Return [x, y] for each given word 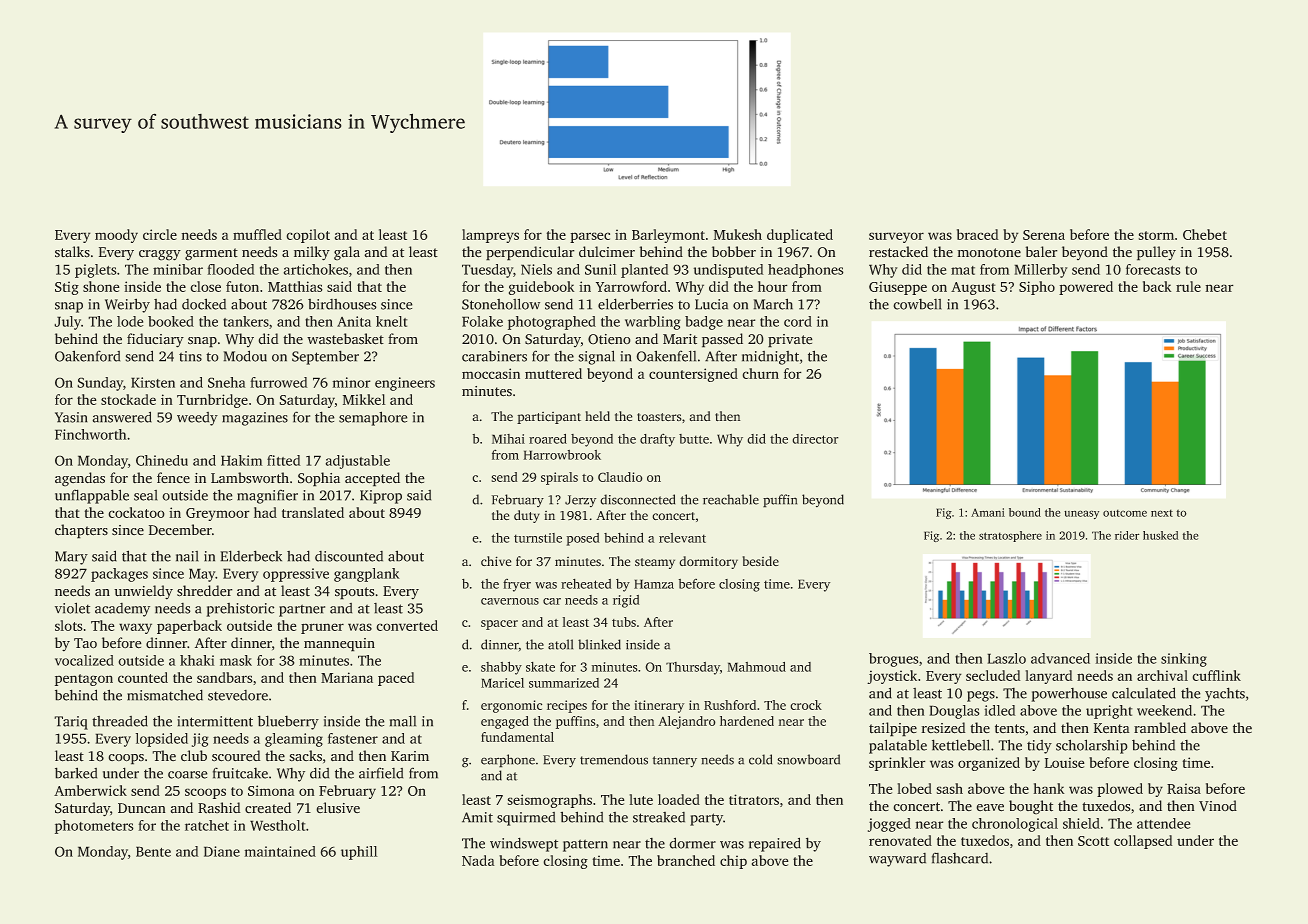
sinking [1184, 660]
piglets [95, 271]
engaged [505, 722]
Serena [1044, 235]
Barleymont [668, 236]
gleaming [294, 740]
